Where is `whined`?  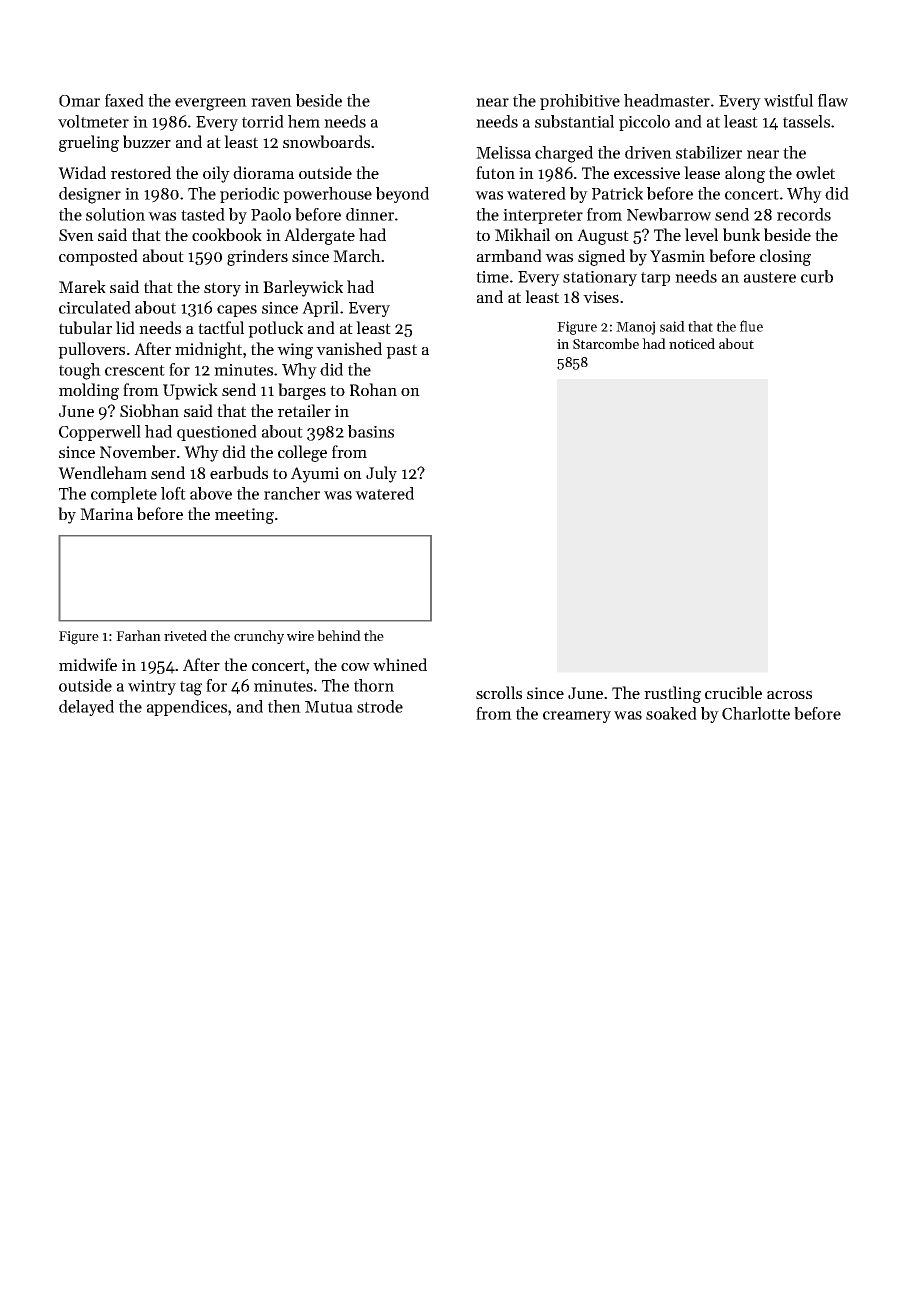
whined is located at coordinates (400, 664).
